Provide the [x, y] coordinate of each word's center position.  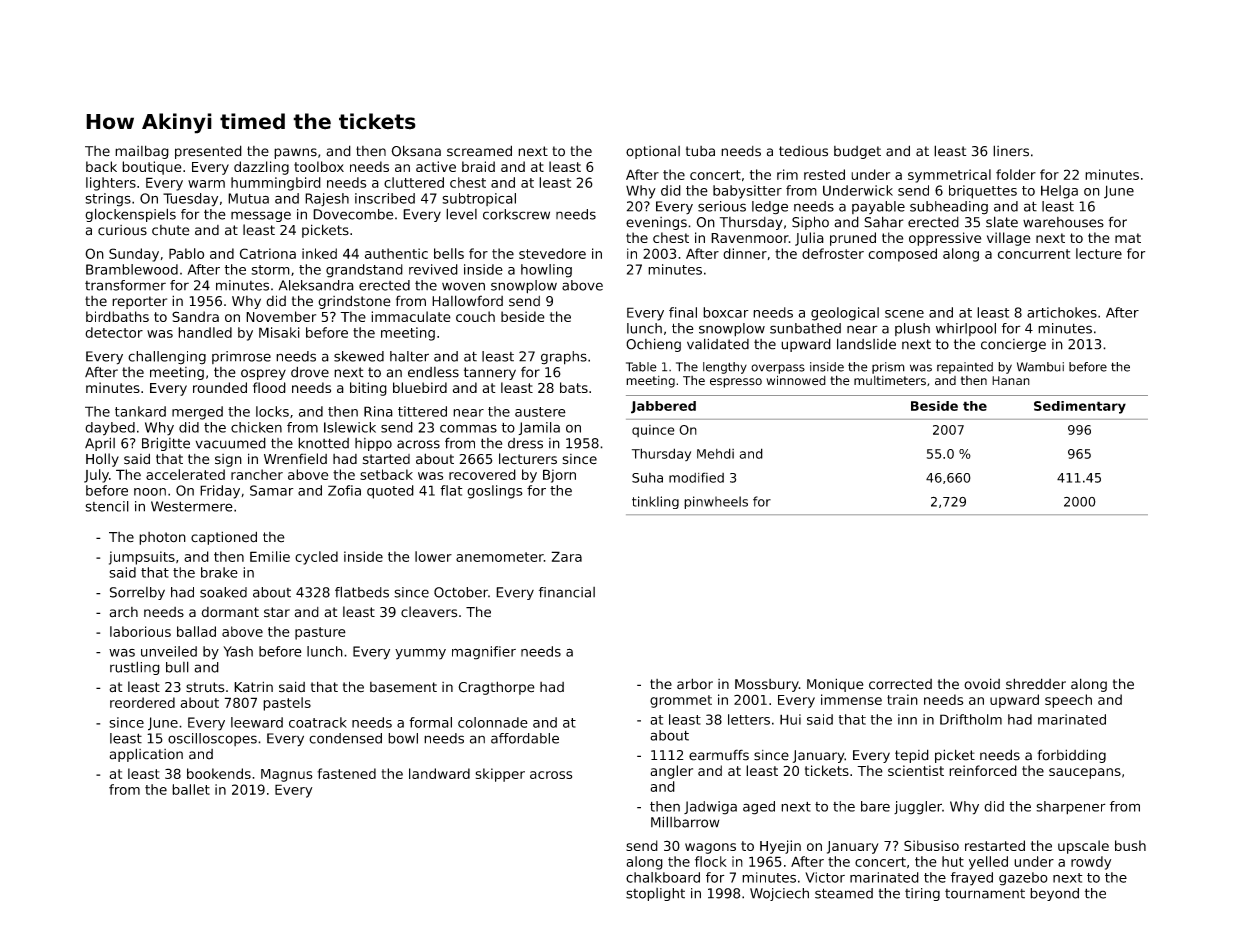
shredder [1036, 684]
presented [208, 152]
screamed [479, 151]
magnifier [484, 653]
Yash [238, 651]
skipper [500, 775]
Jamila [539, 428]
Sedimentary [1080, 407]
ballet [191, 789]
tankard [140, 411]
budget [857, 152]
